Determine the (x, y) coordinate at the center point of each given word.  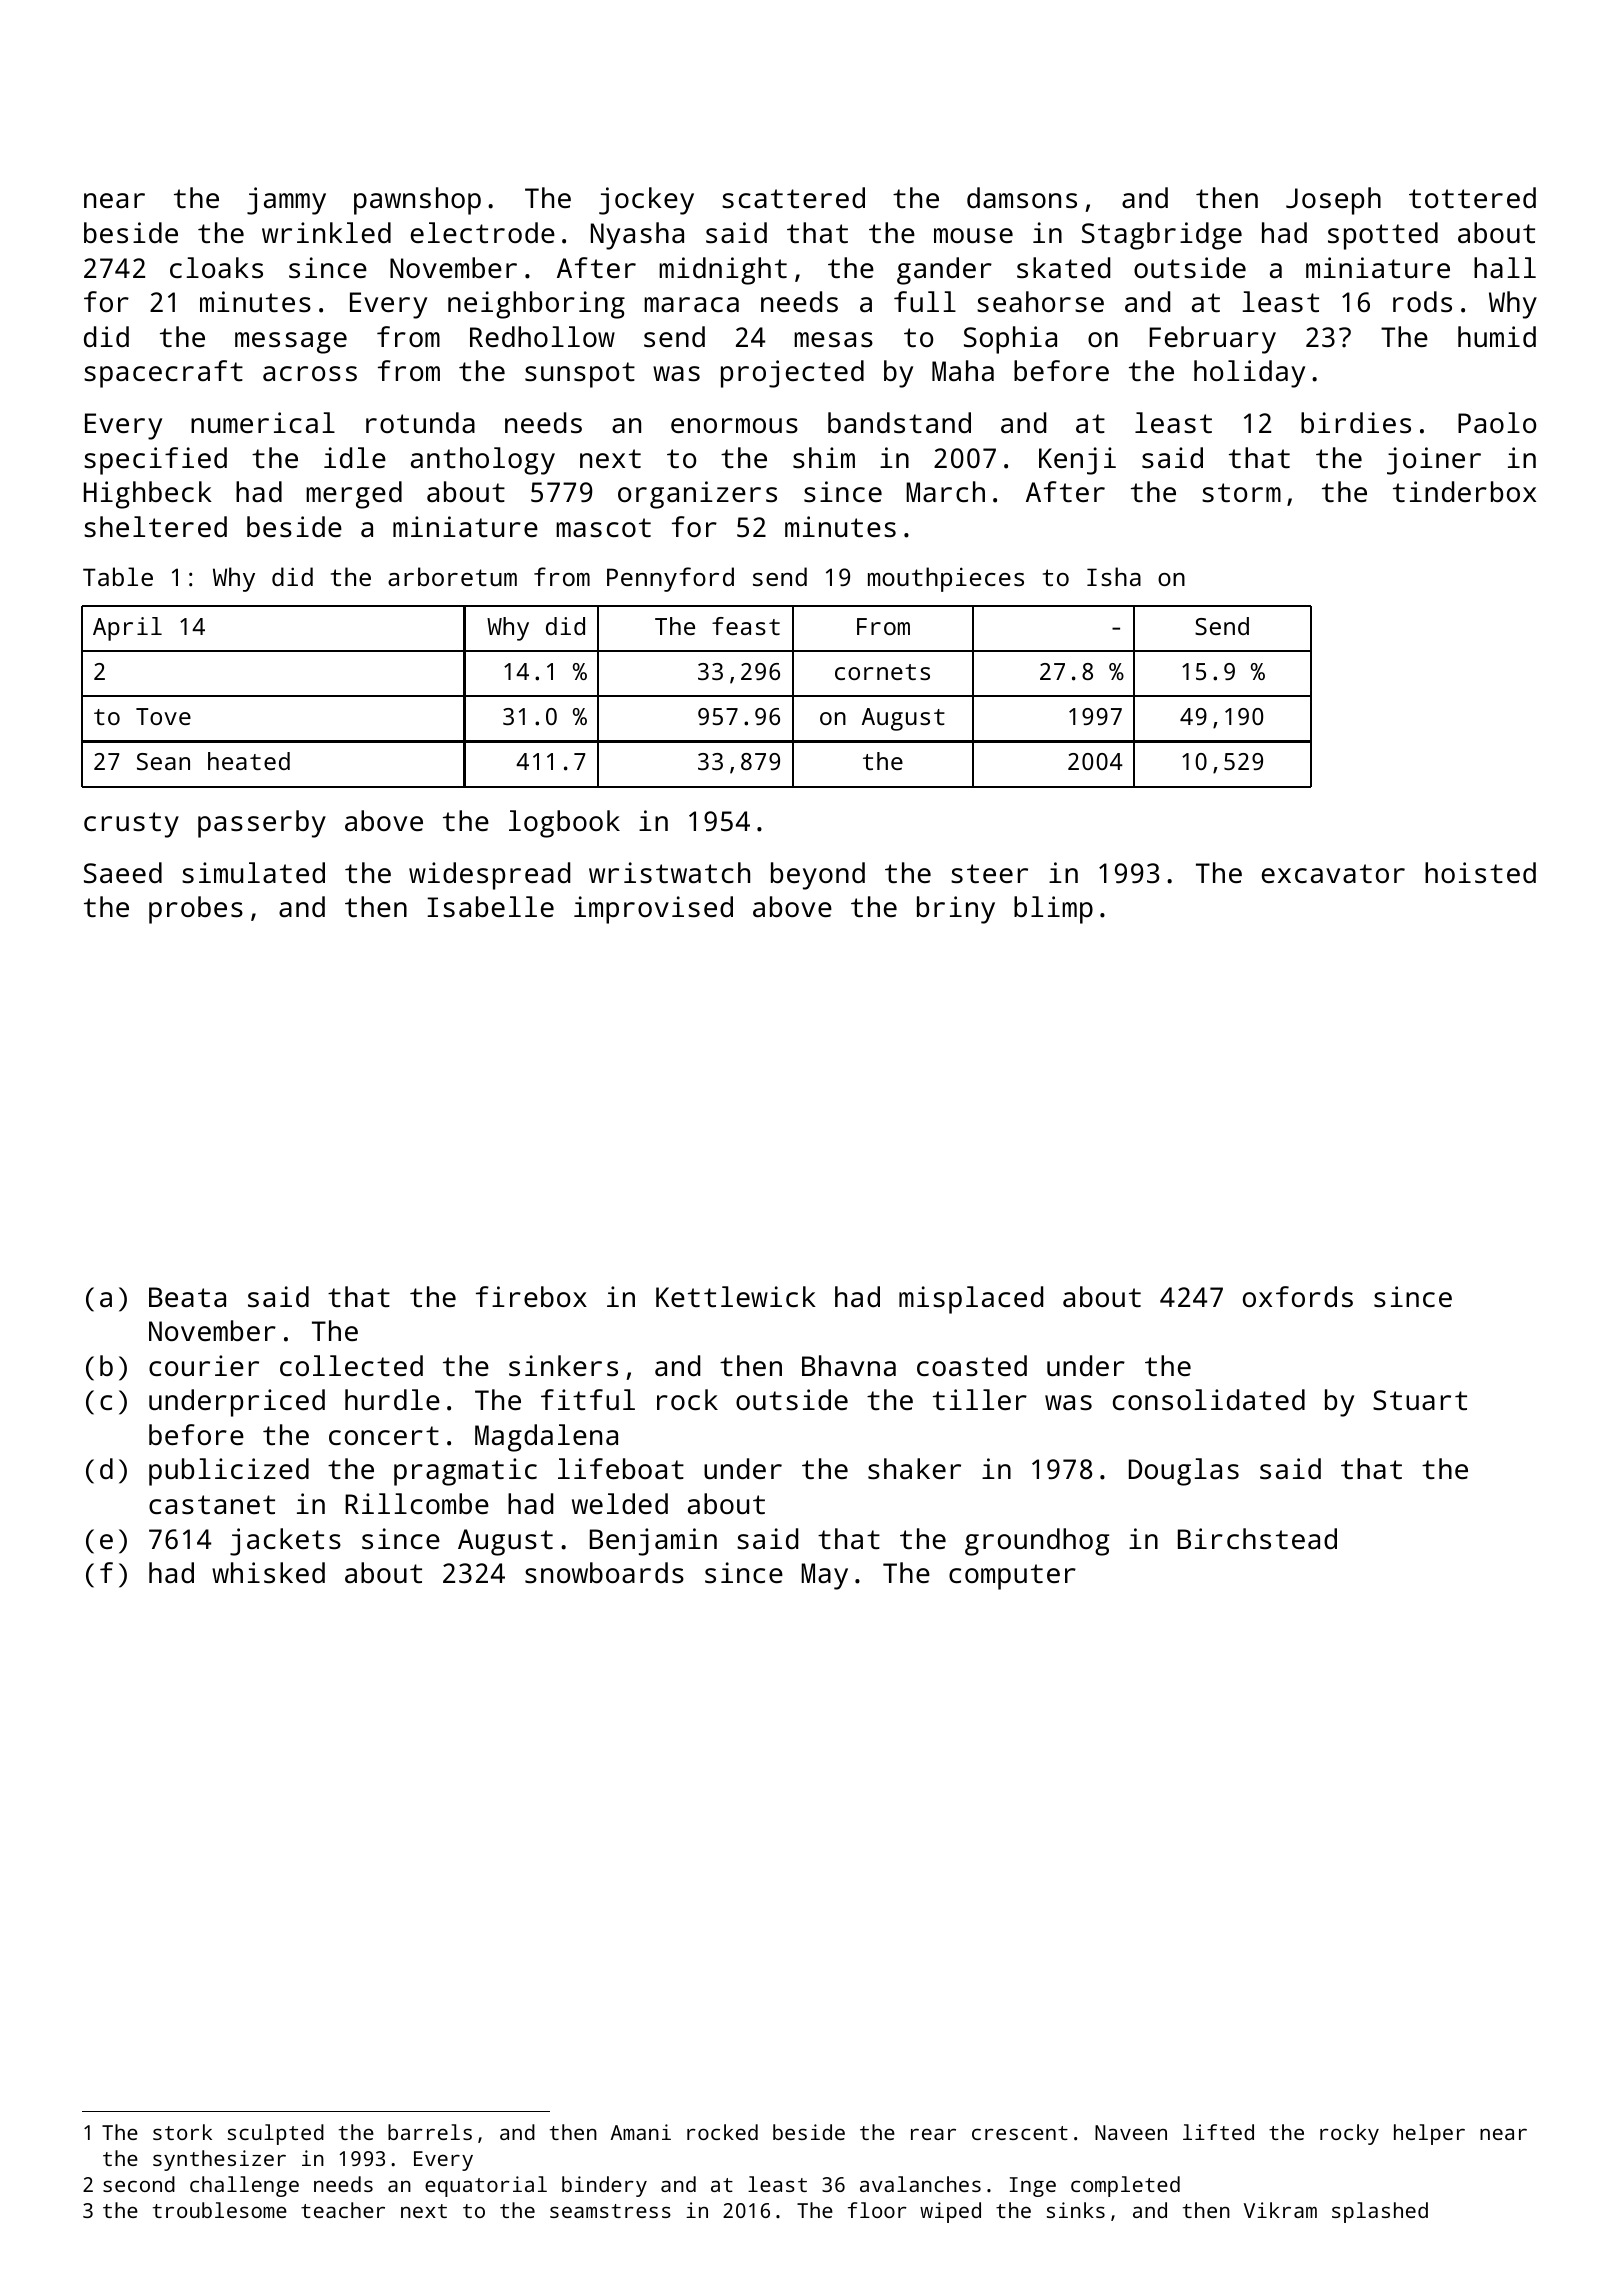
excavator (1333, 873)
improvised (653, 910)
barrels (430, 2132)
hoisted (1480, 872)
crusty (131, 825)
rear (933, 2134)
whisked (268, 1572)
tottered (1472, 198)
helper (1429, 2134)
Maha (963, 370)
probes (196, 910)
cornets (882, 672)
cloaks (216, 267)
